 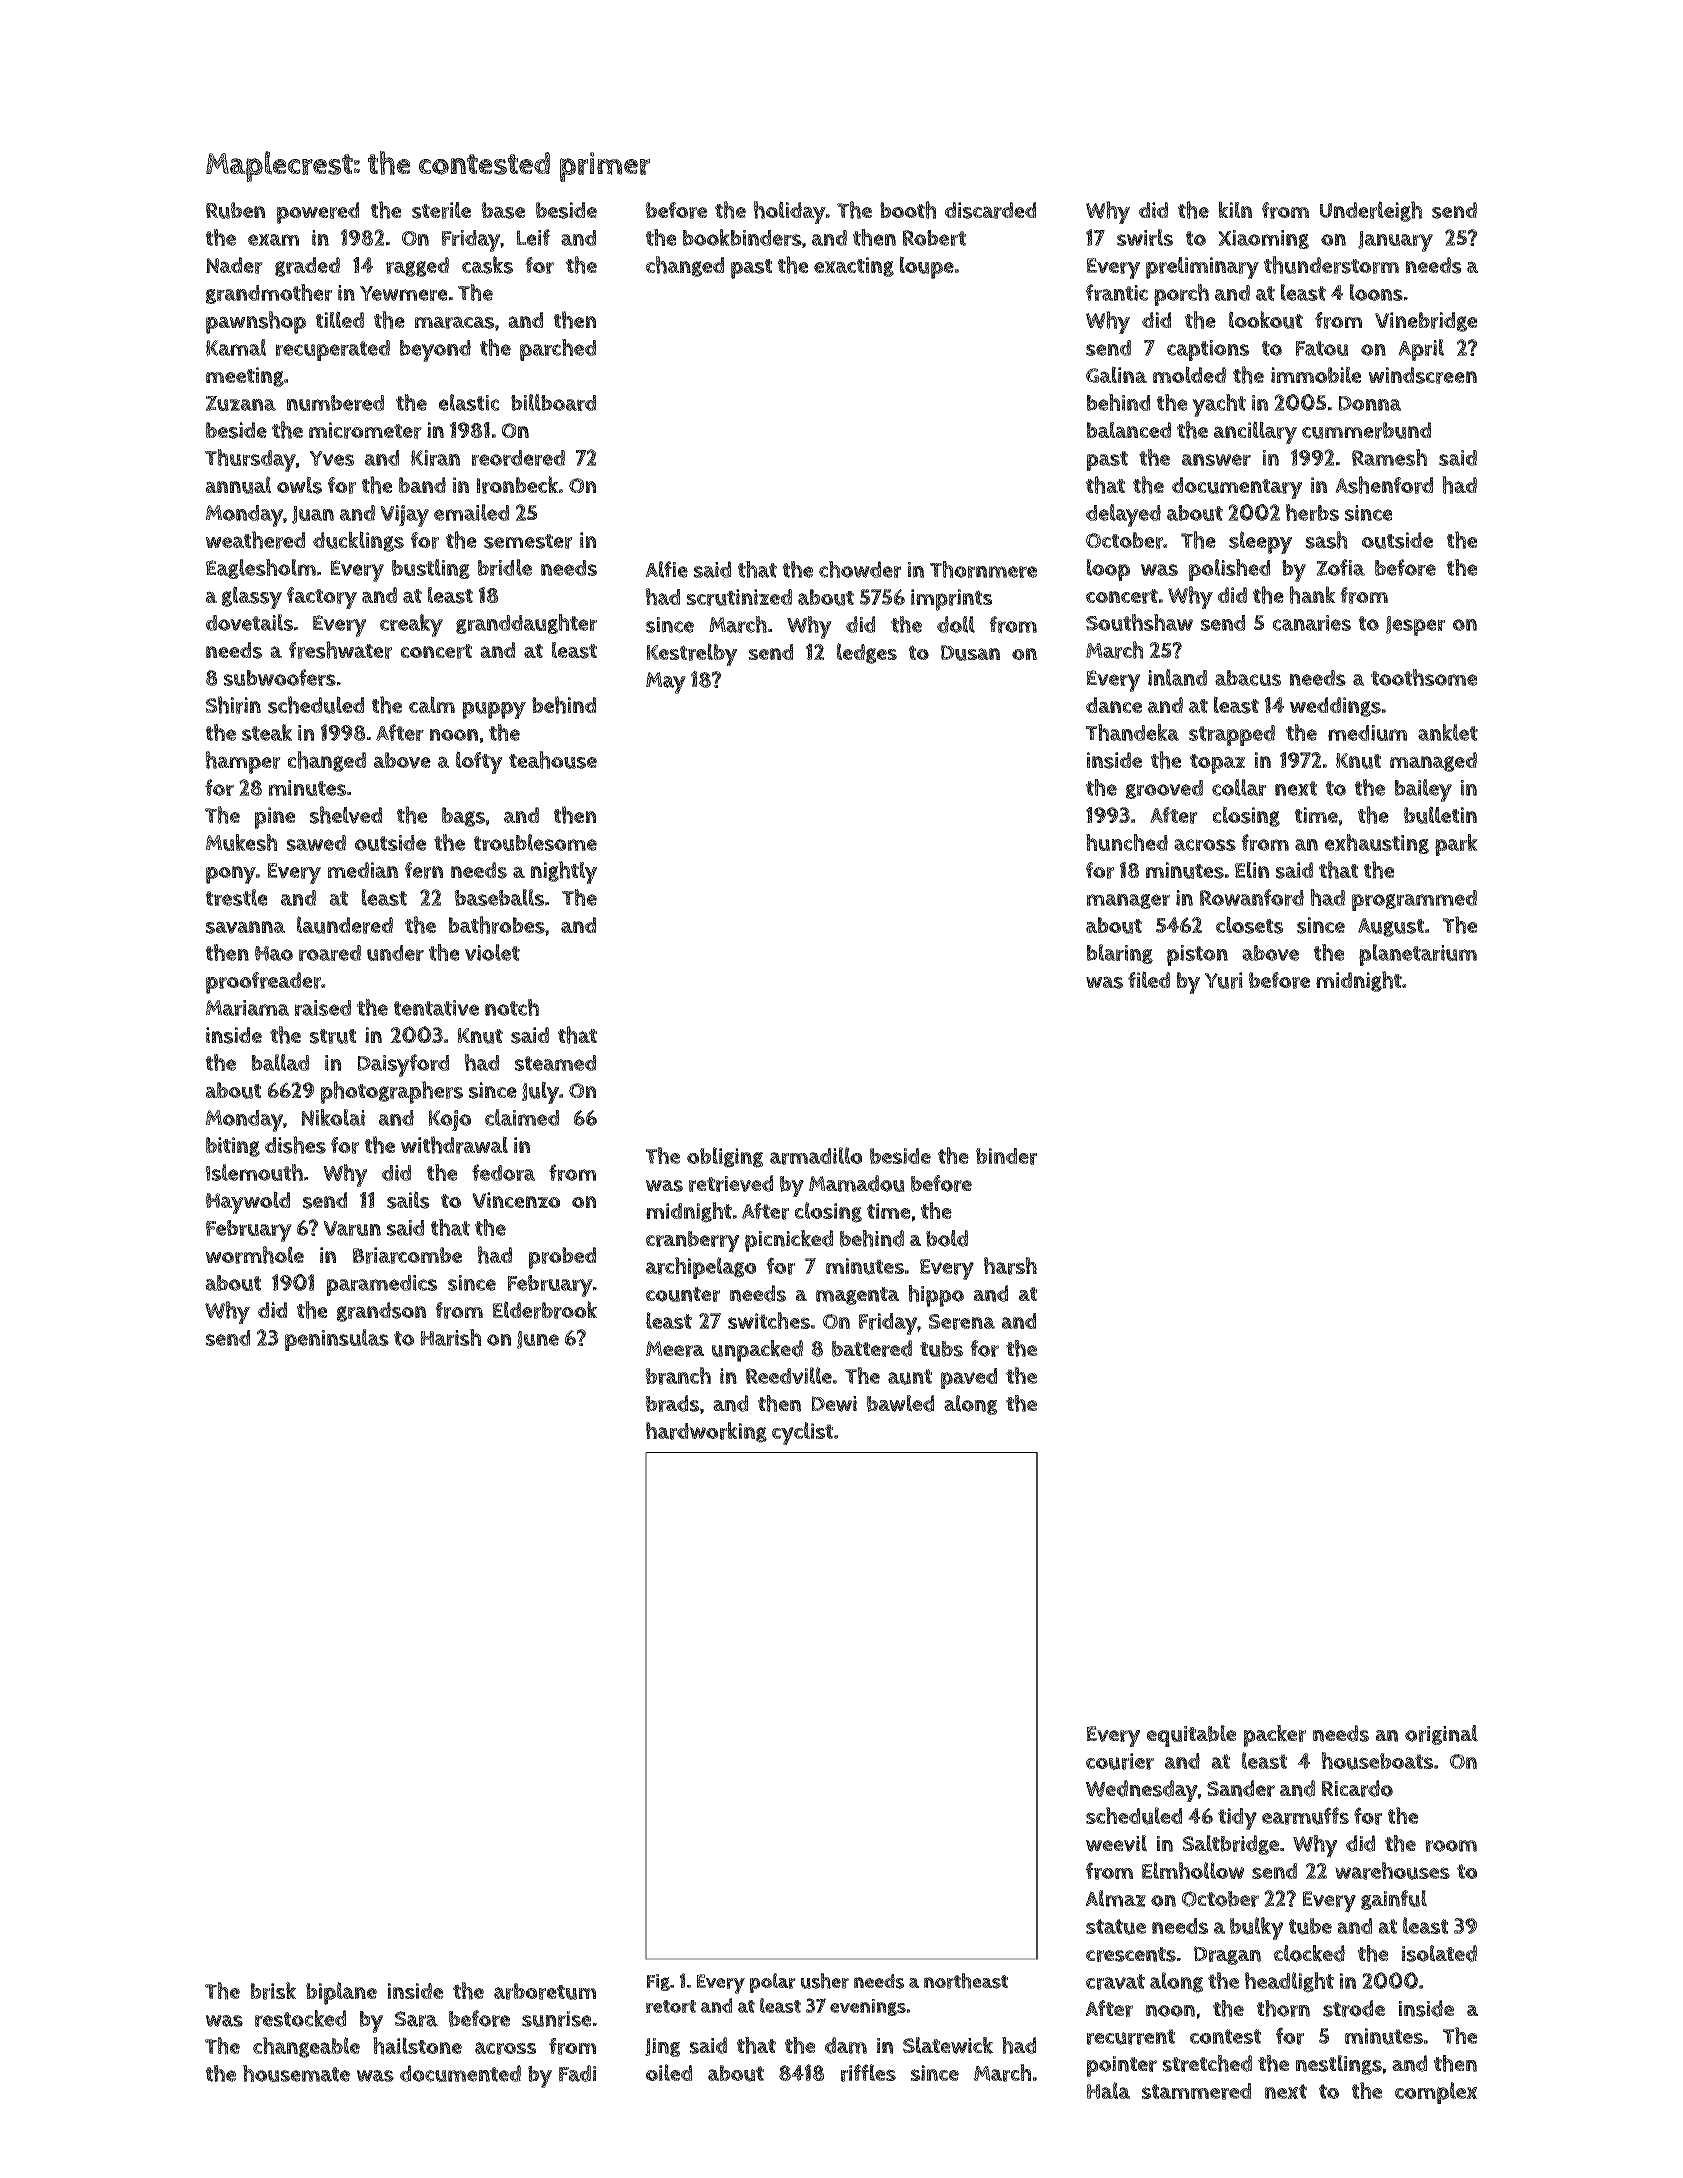 What do you see at coordinates (556, 2019) in the page?
I see `sunrise` at bounding box center [556, 2019].
